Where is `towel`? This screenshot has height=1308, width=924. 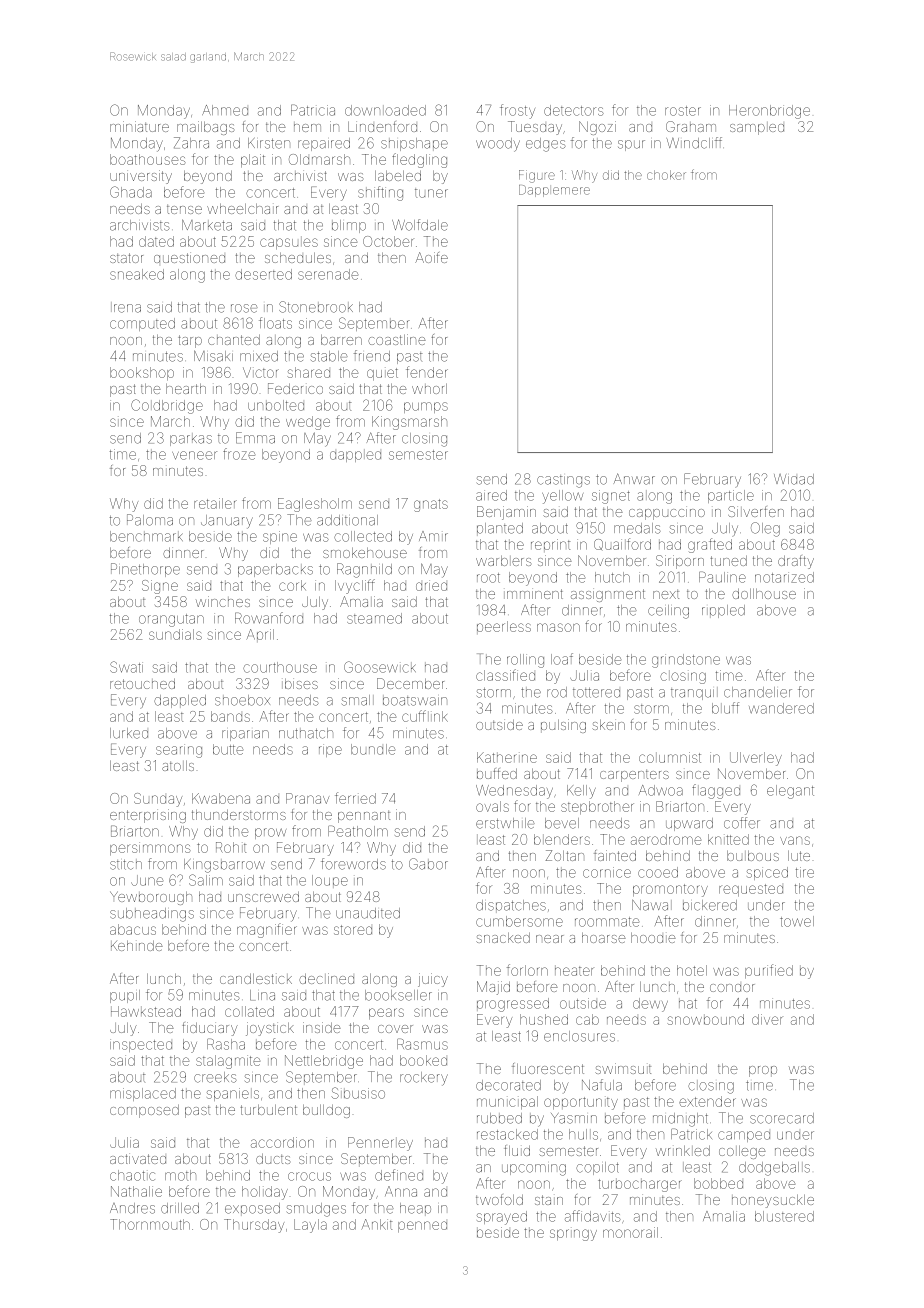 towel is located at coordinates (797, 921).
